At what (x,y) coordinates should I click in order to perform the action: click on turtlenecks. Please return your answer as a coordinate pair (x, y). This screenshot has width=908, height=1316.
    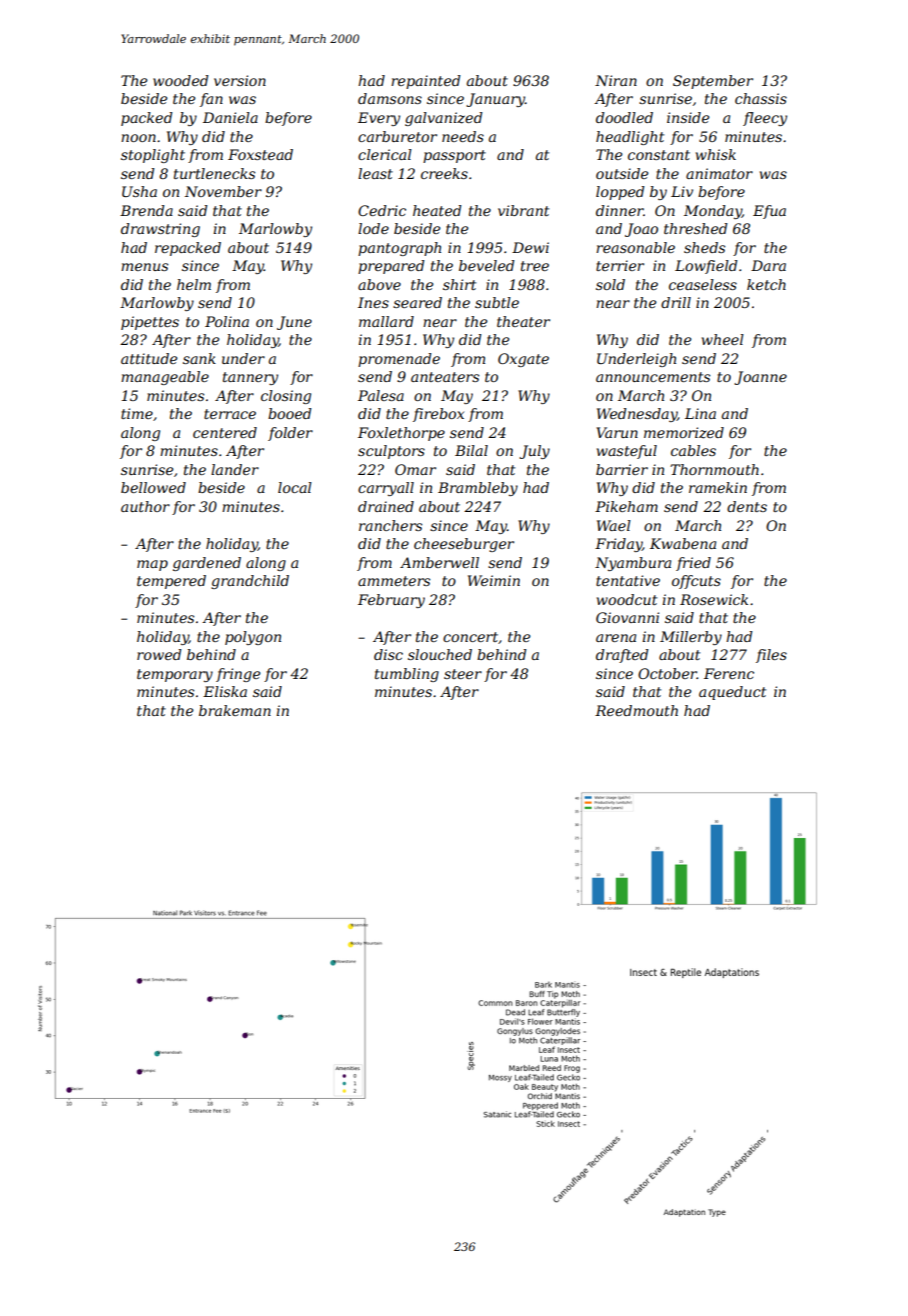
    Looking at the image, I should click on (214, 173).
